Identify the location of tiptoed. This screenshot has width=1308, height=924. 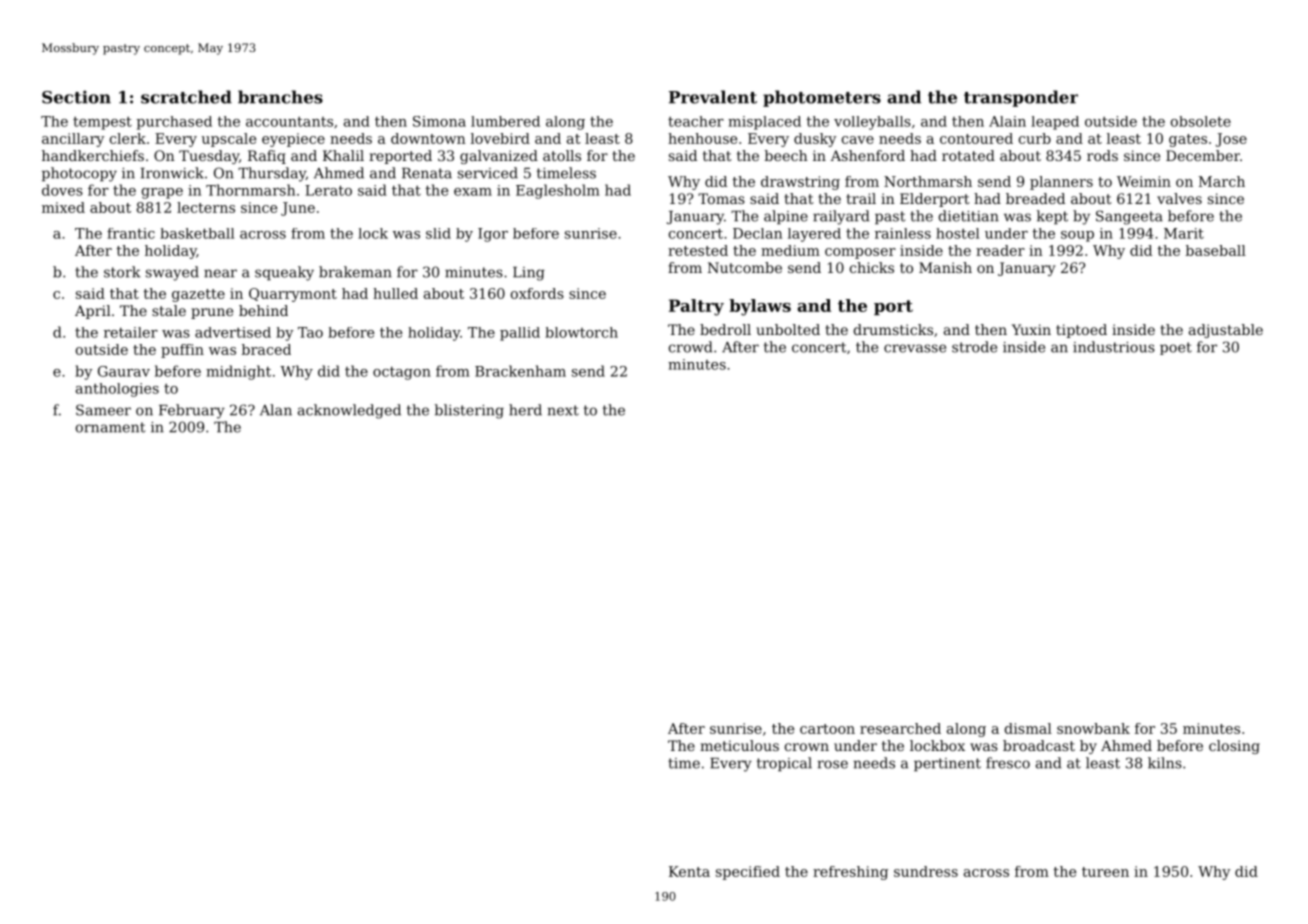
(1081, 331).
